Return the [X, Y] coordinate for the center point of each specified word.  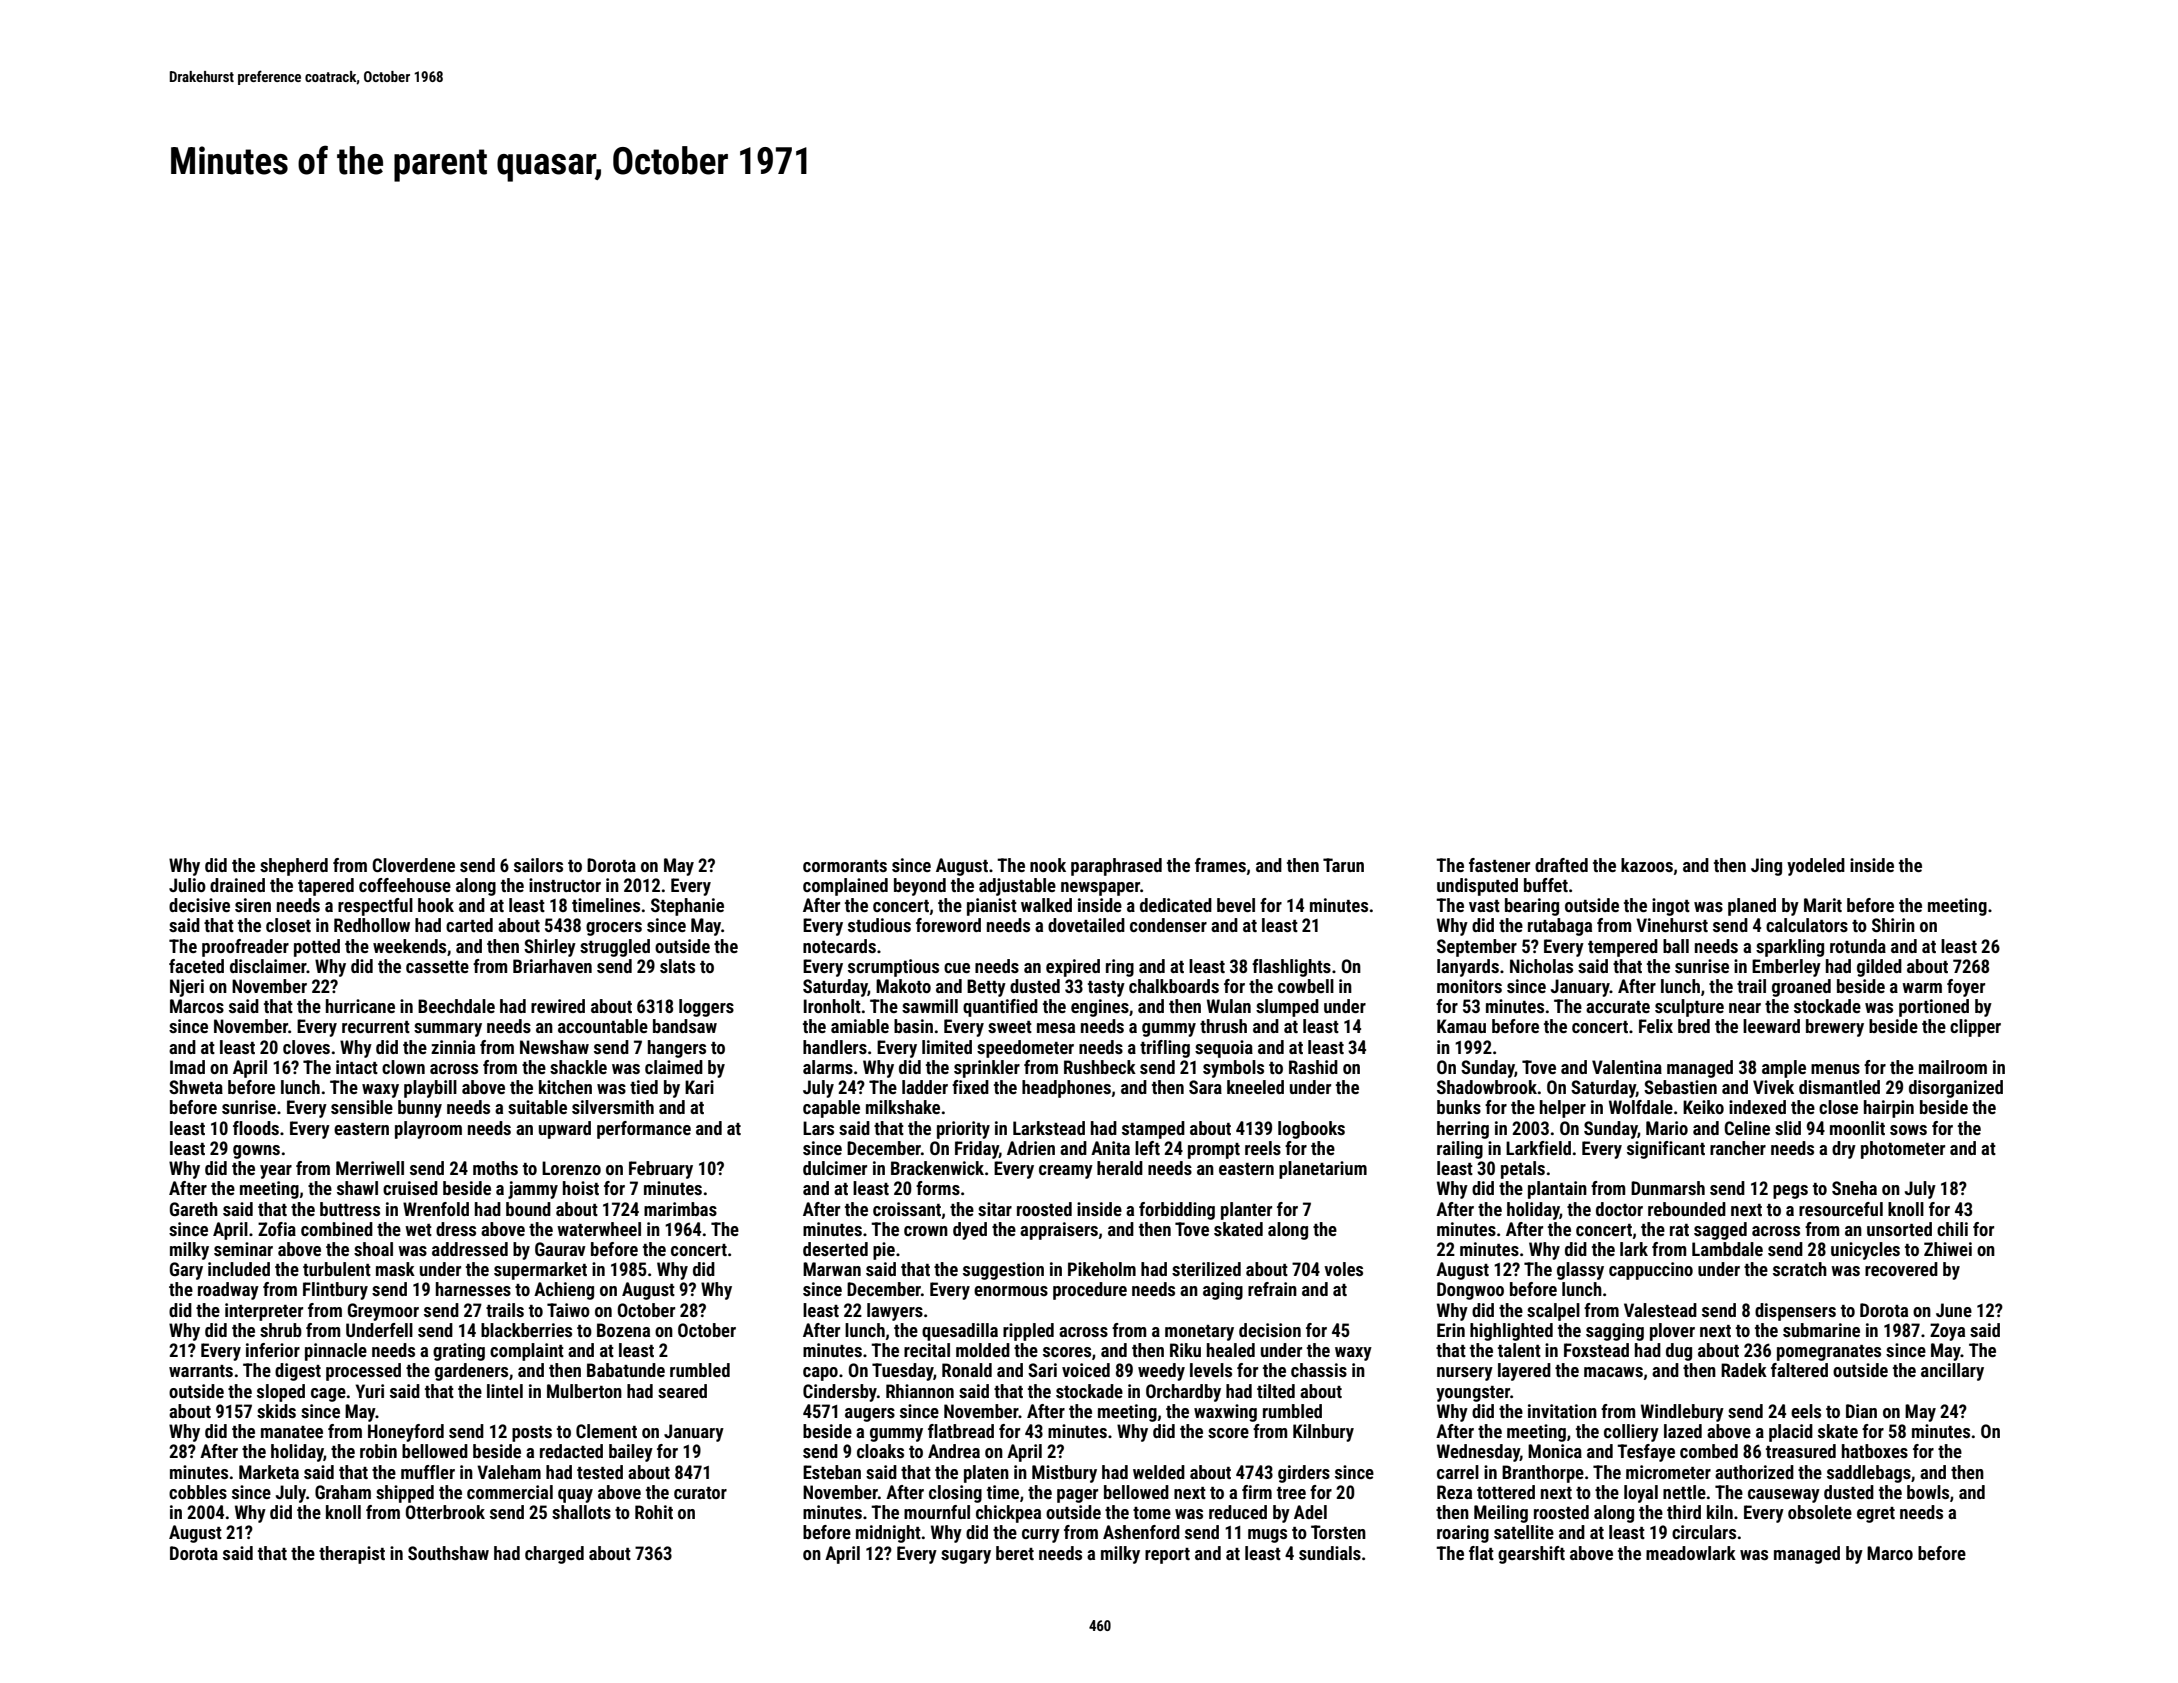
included [239, 1269]
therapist [352, 1555]
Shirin [1893, 925]
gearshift [1531, 1555]
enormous [1011, 1291]
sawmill [930, 1006]
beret [1015, 1553]
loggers [706, 1008]
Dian [1861, 1411]
